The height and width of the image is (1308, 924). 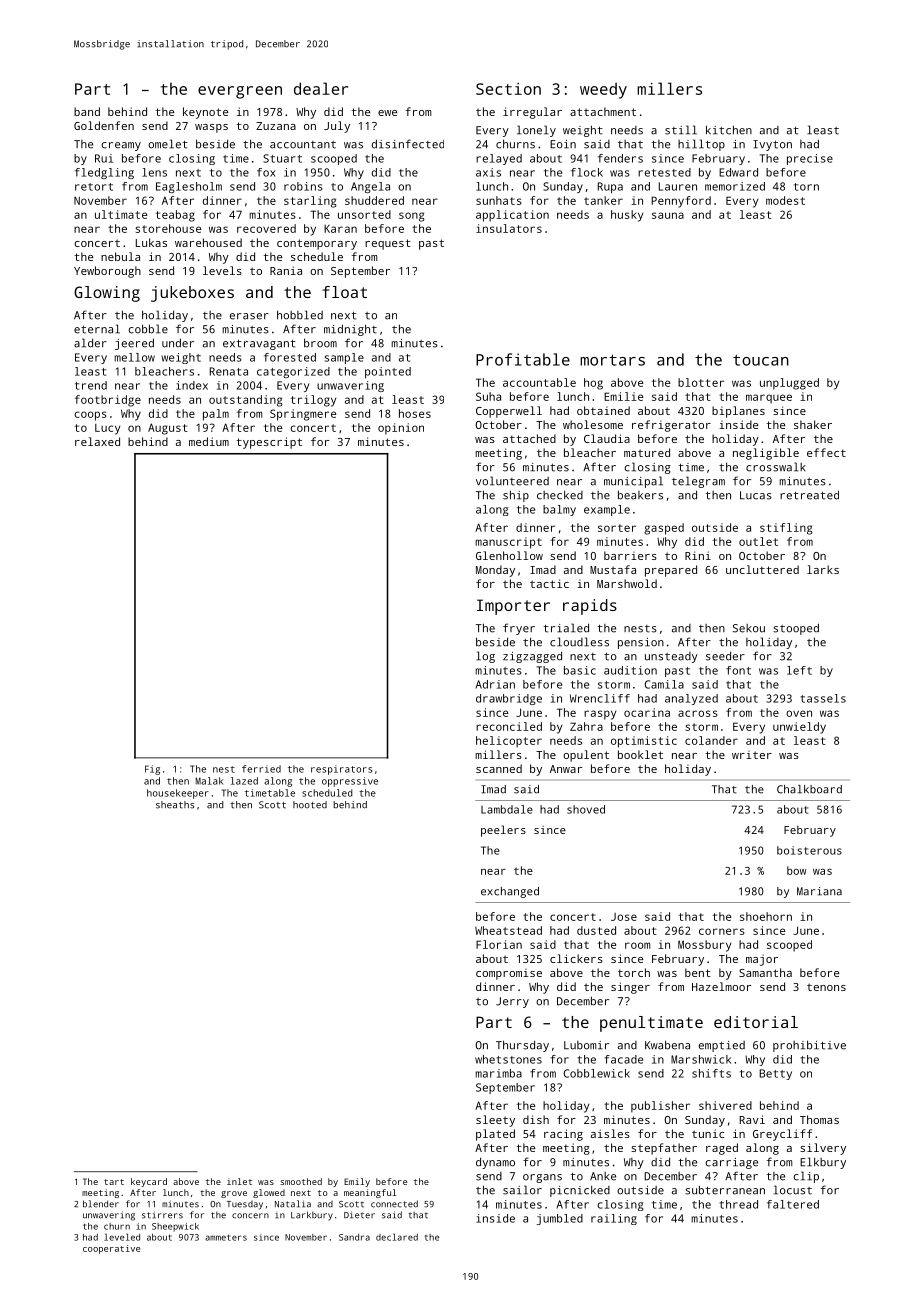 What do you see at coordinates (644, 742) in the image?
I see `optimistic` at bounding box center [644, 742].
